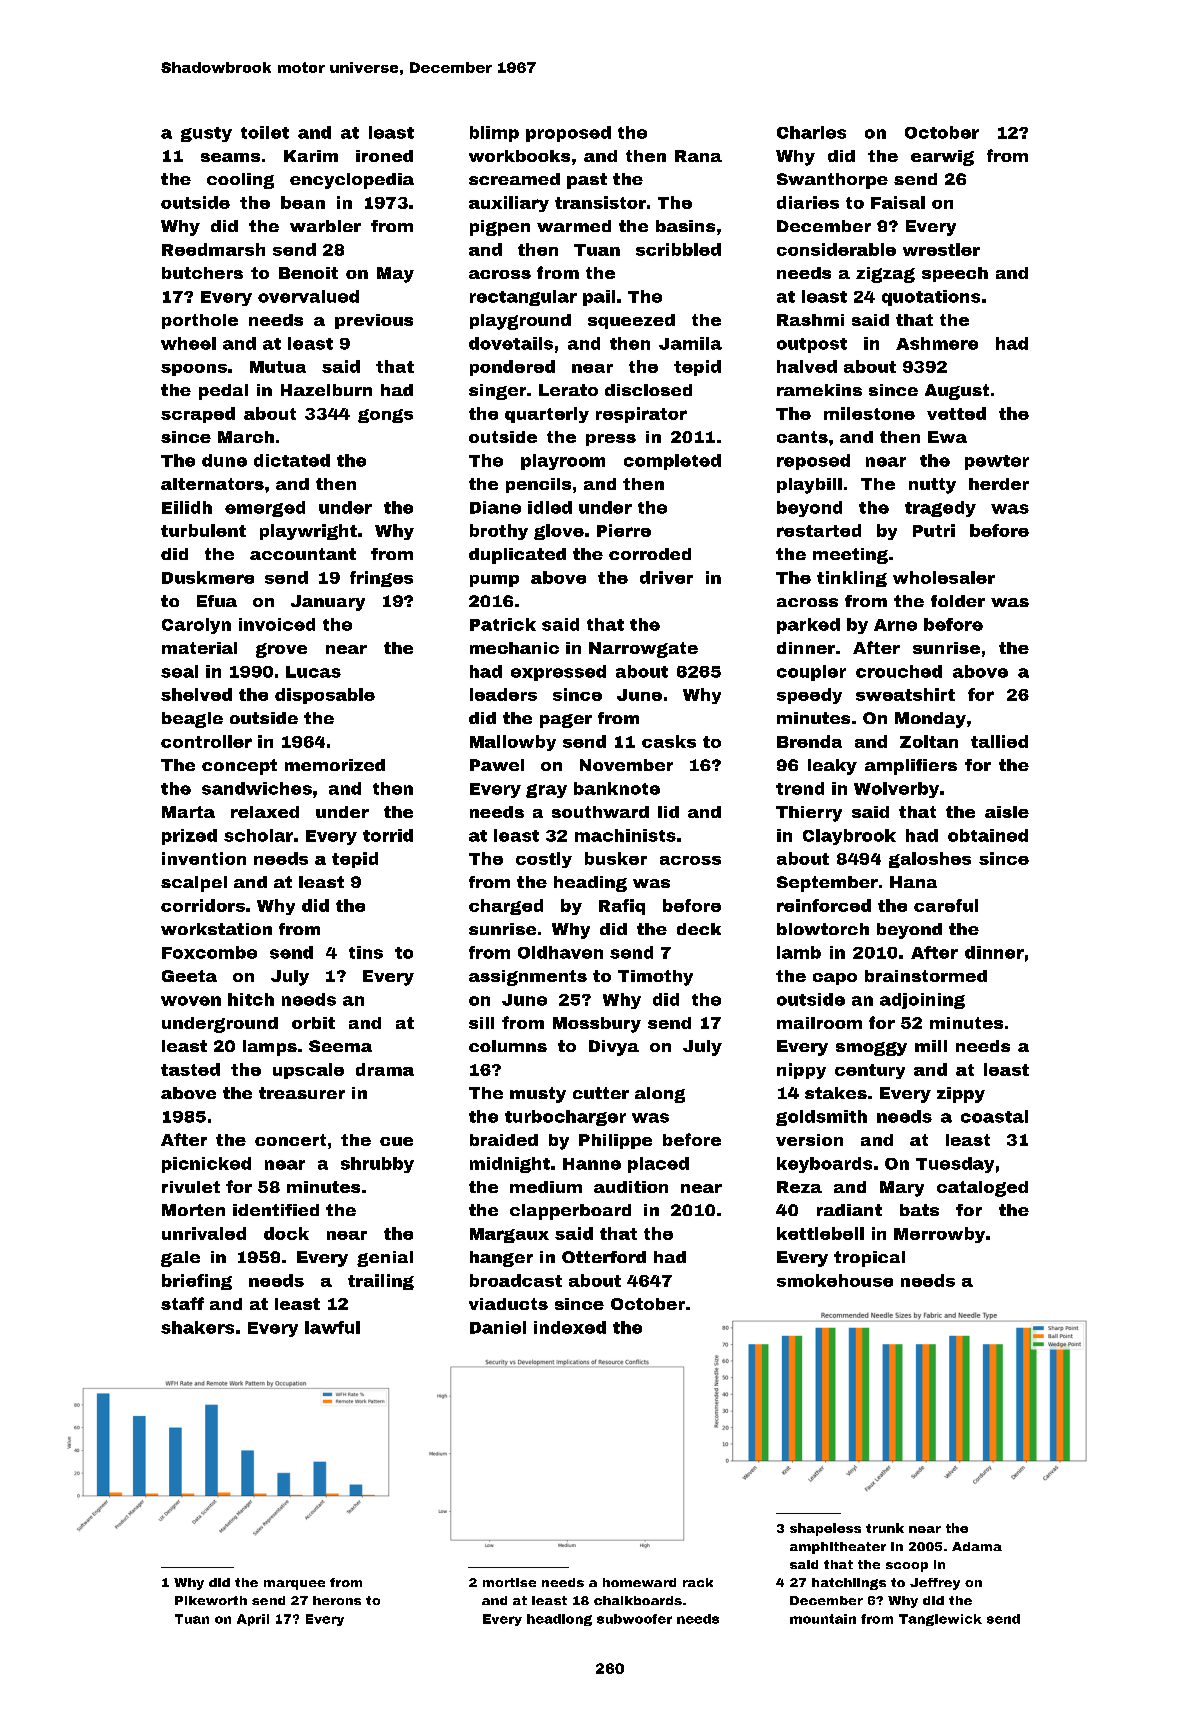 This document has height=1724, width=1190. Describe the element at coordinates (206, 741) in the document. I see `controller` at that location.
